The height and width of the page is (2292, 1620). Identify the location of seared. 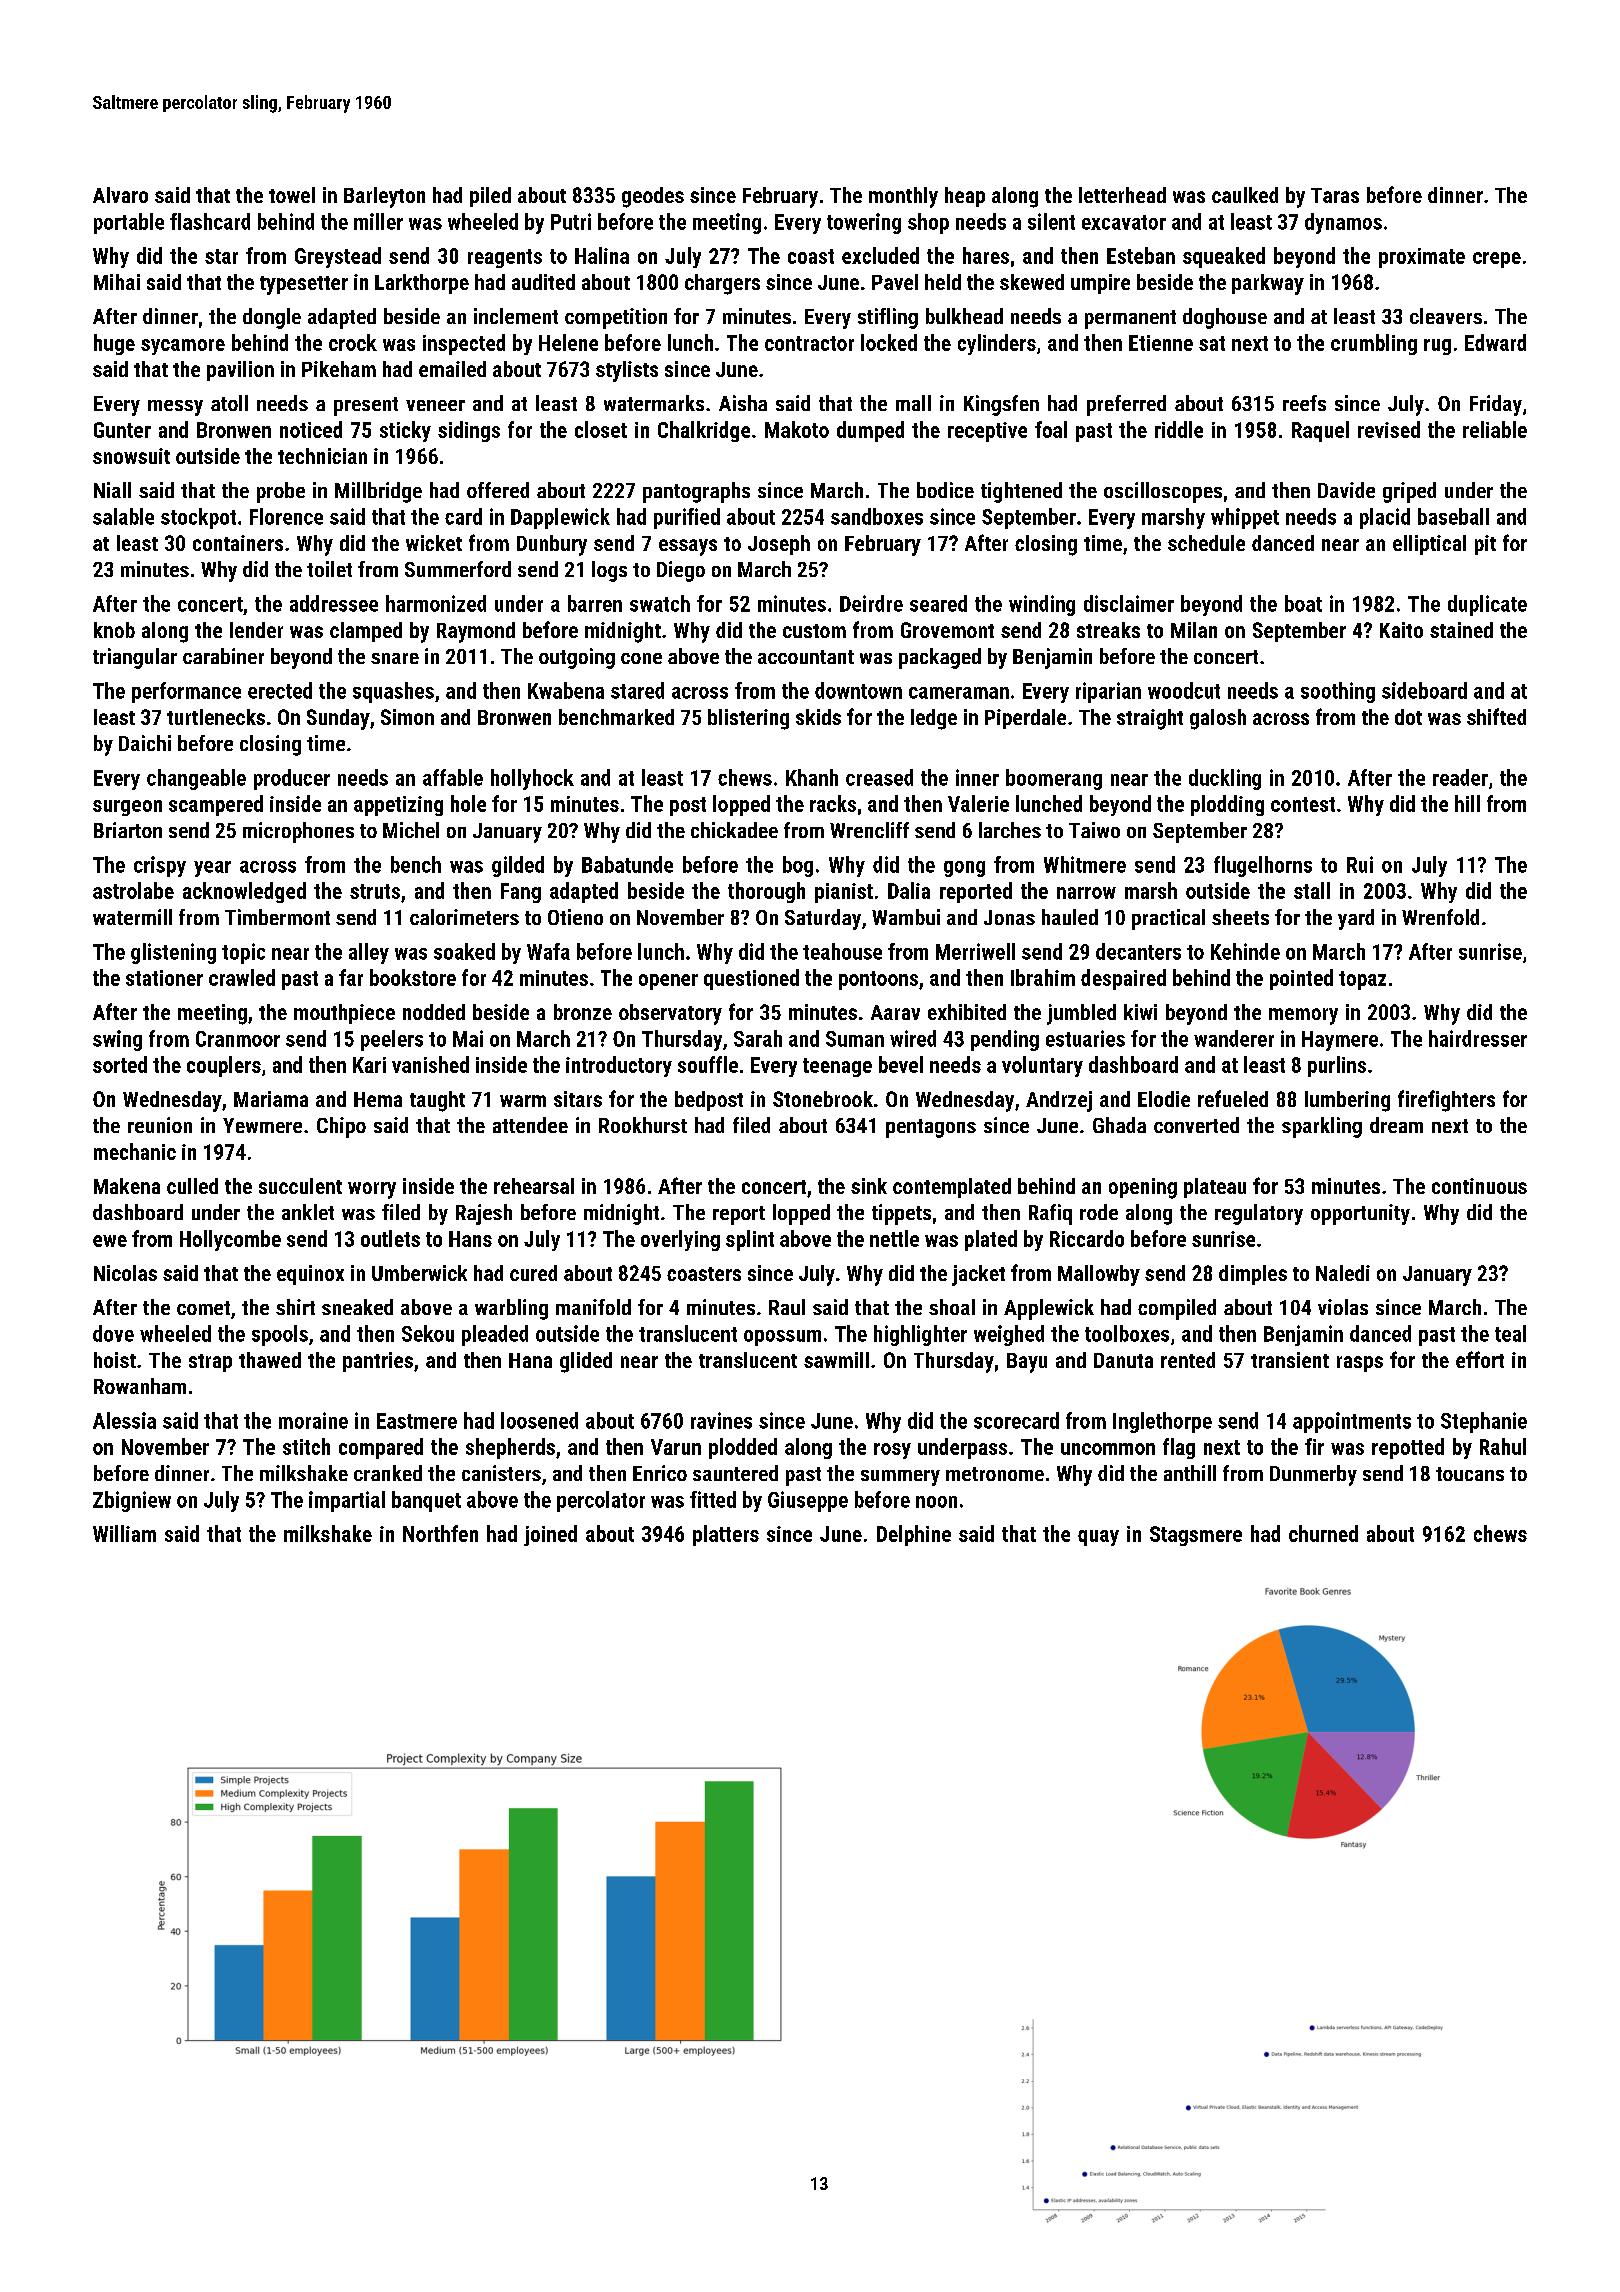
(938, 603).
